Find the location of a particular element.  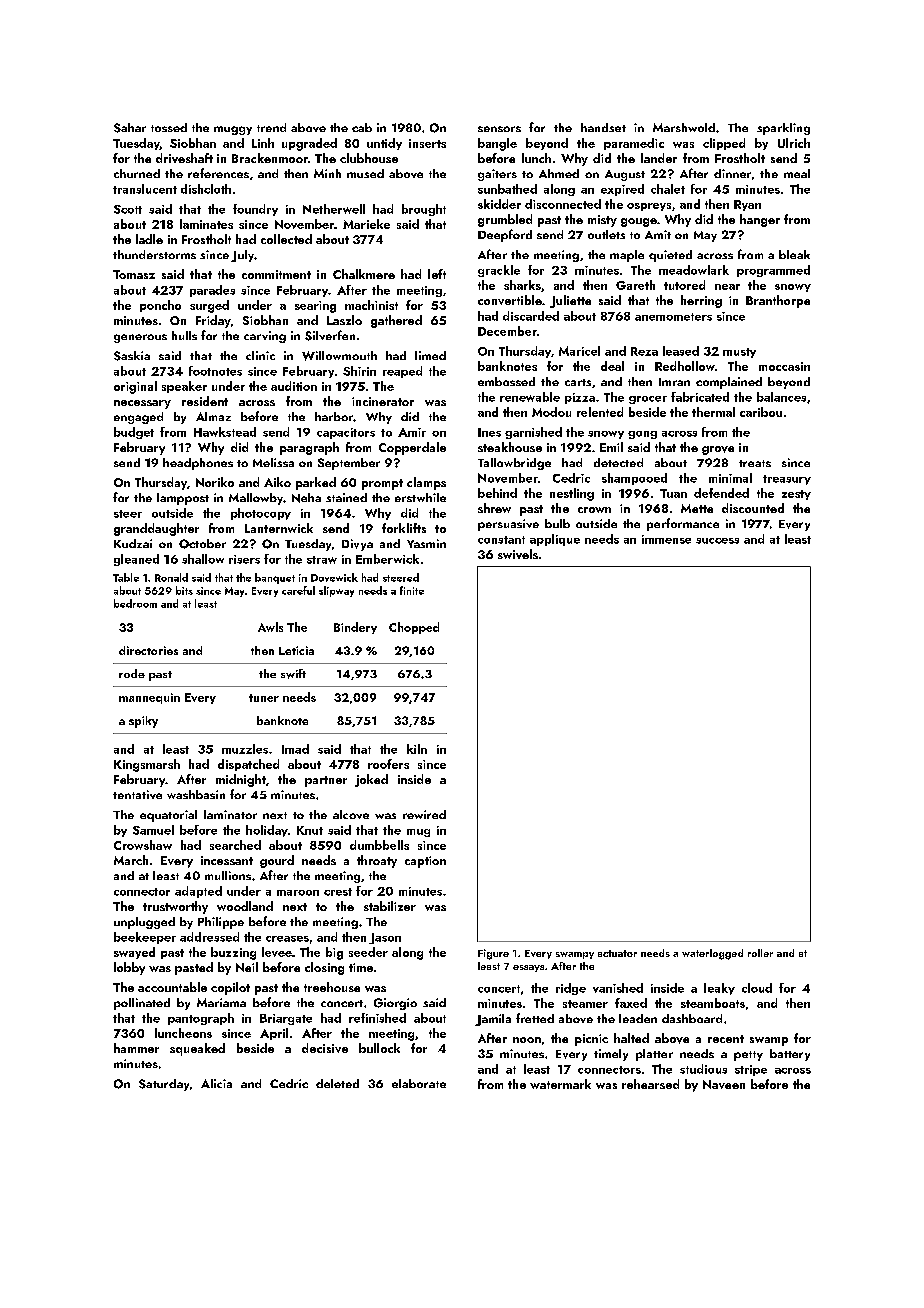

sparkling is located at coordinates (783, 129).
